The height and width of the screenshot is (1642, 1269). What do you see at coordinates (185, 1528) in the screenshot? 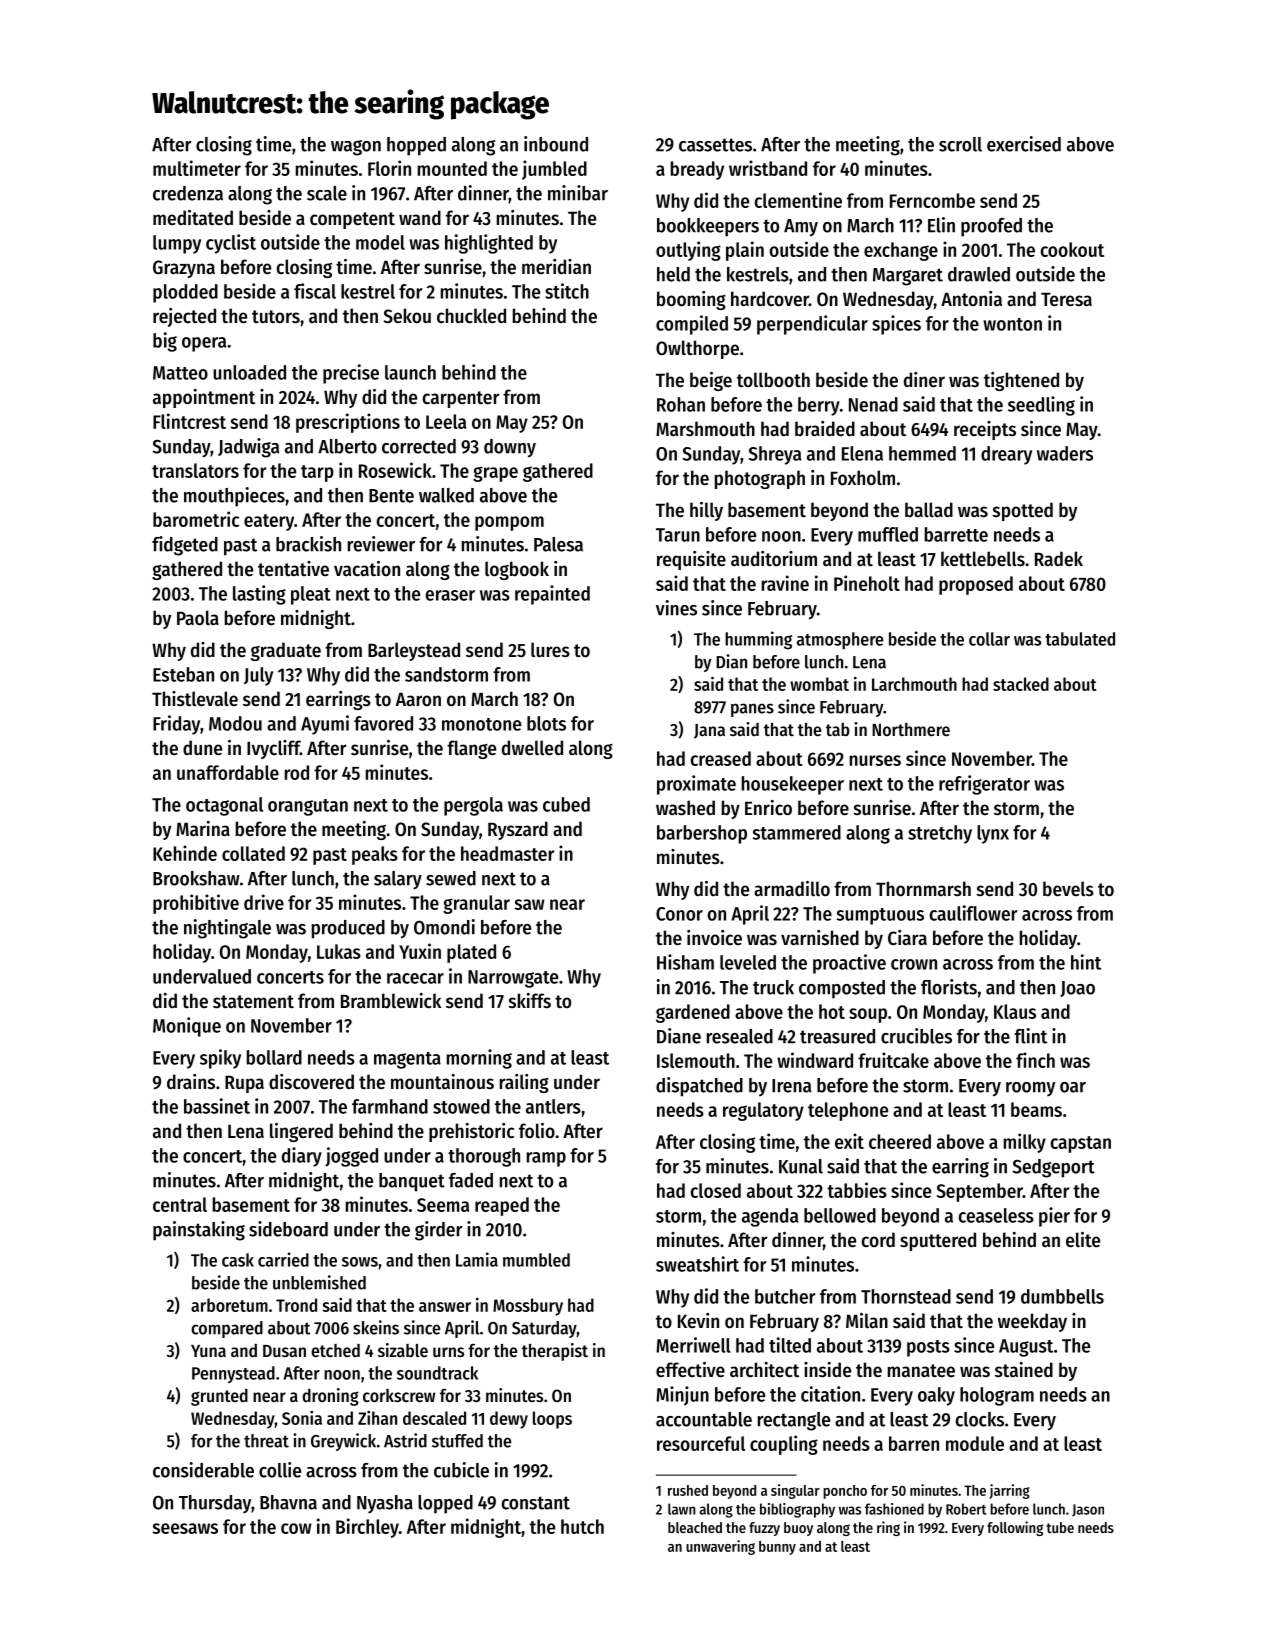
I see `seesaws` at bounding box center [185, 1528].
